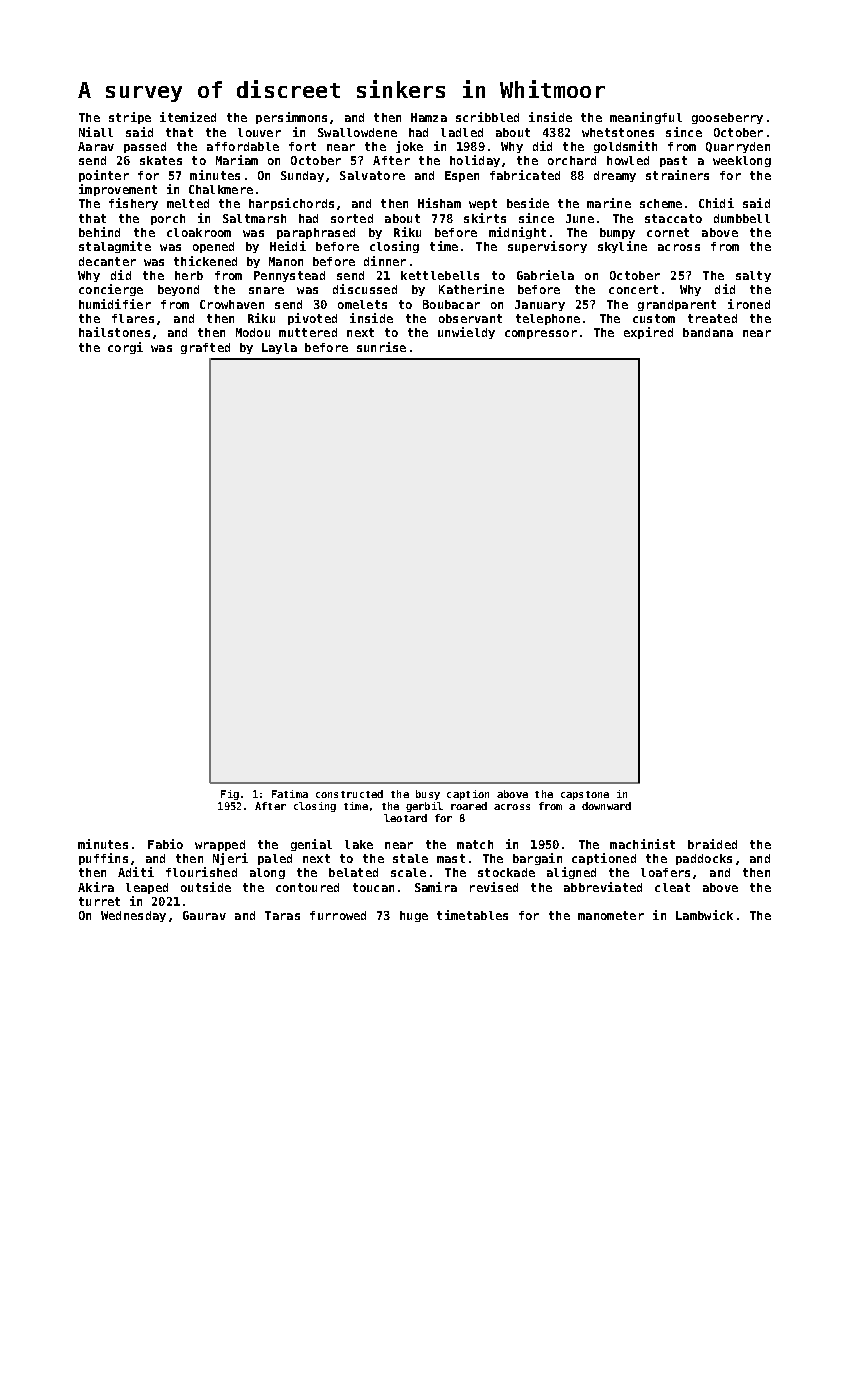 The width and height of the screenshot is (849, 1400). What do you see at coordinates (727, 118) in the screenshot?
I see `gooseberry` at bounding box center [727, 118].
